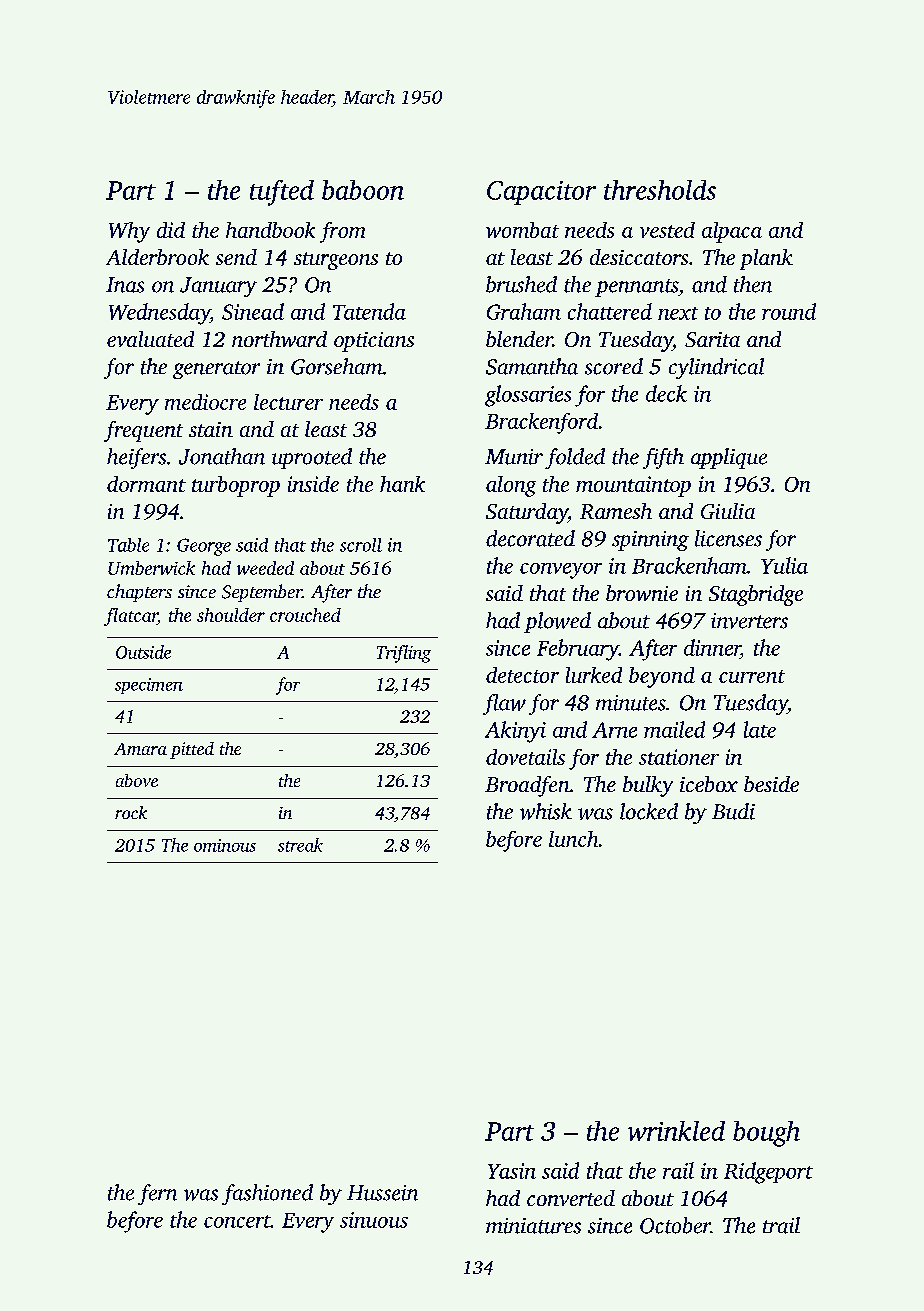 The width and height of the screenshot is (924, 1311). What do you see at coordinates (171, 230) in the screenshot?
I see `did` at bounding box center [171, 230].
